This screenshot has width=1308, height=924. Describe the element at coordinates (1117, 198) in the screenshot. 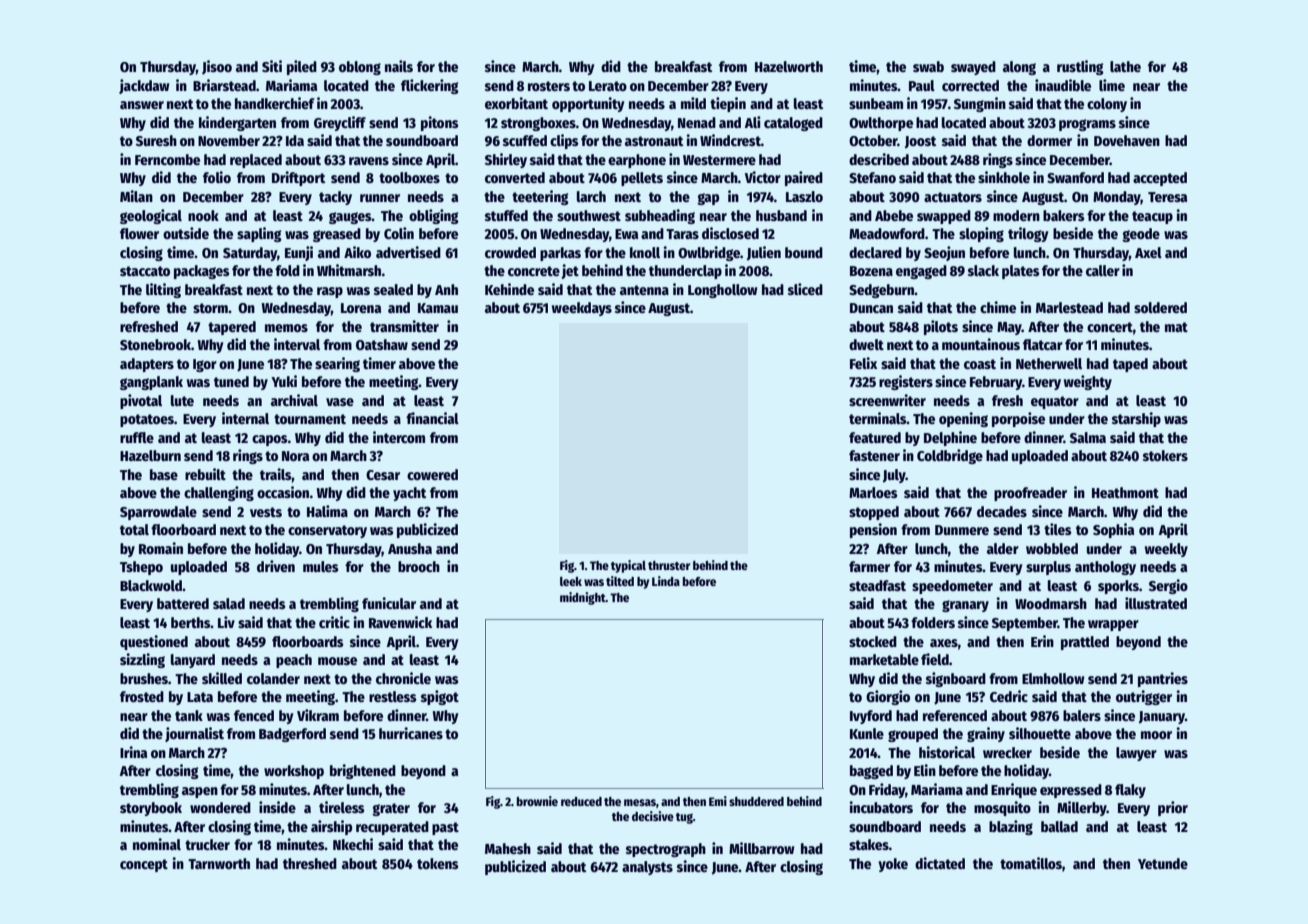

I see `Monday` at that location.
